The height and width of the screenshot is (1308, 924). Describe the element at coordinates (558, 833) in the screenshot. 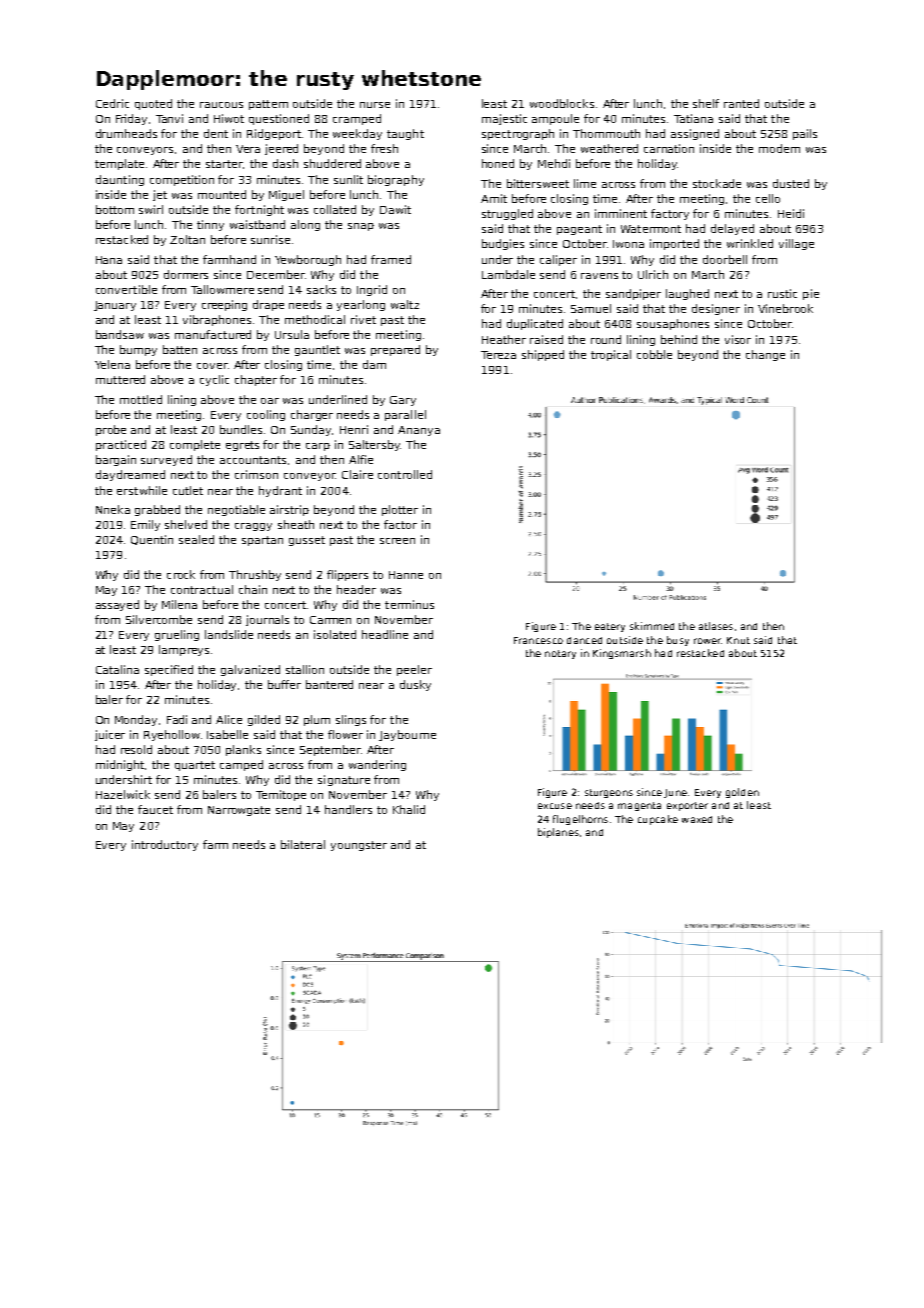

I see `biplanes` at that location.
